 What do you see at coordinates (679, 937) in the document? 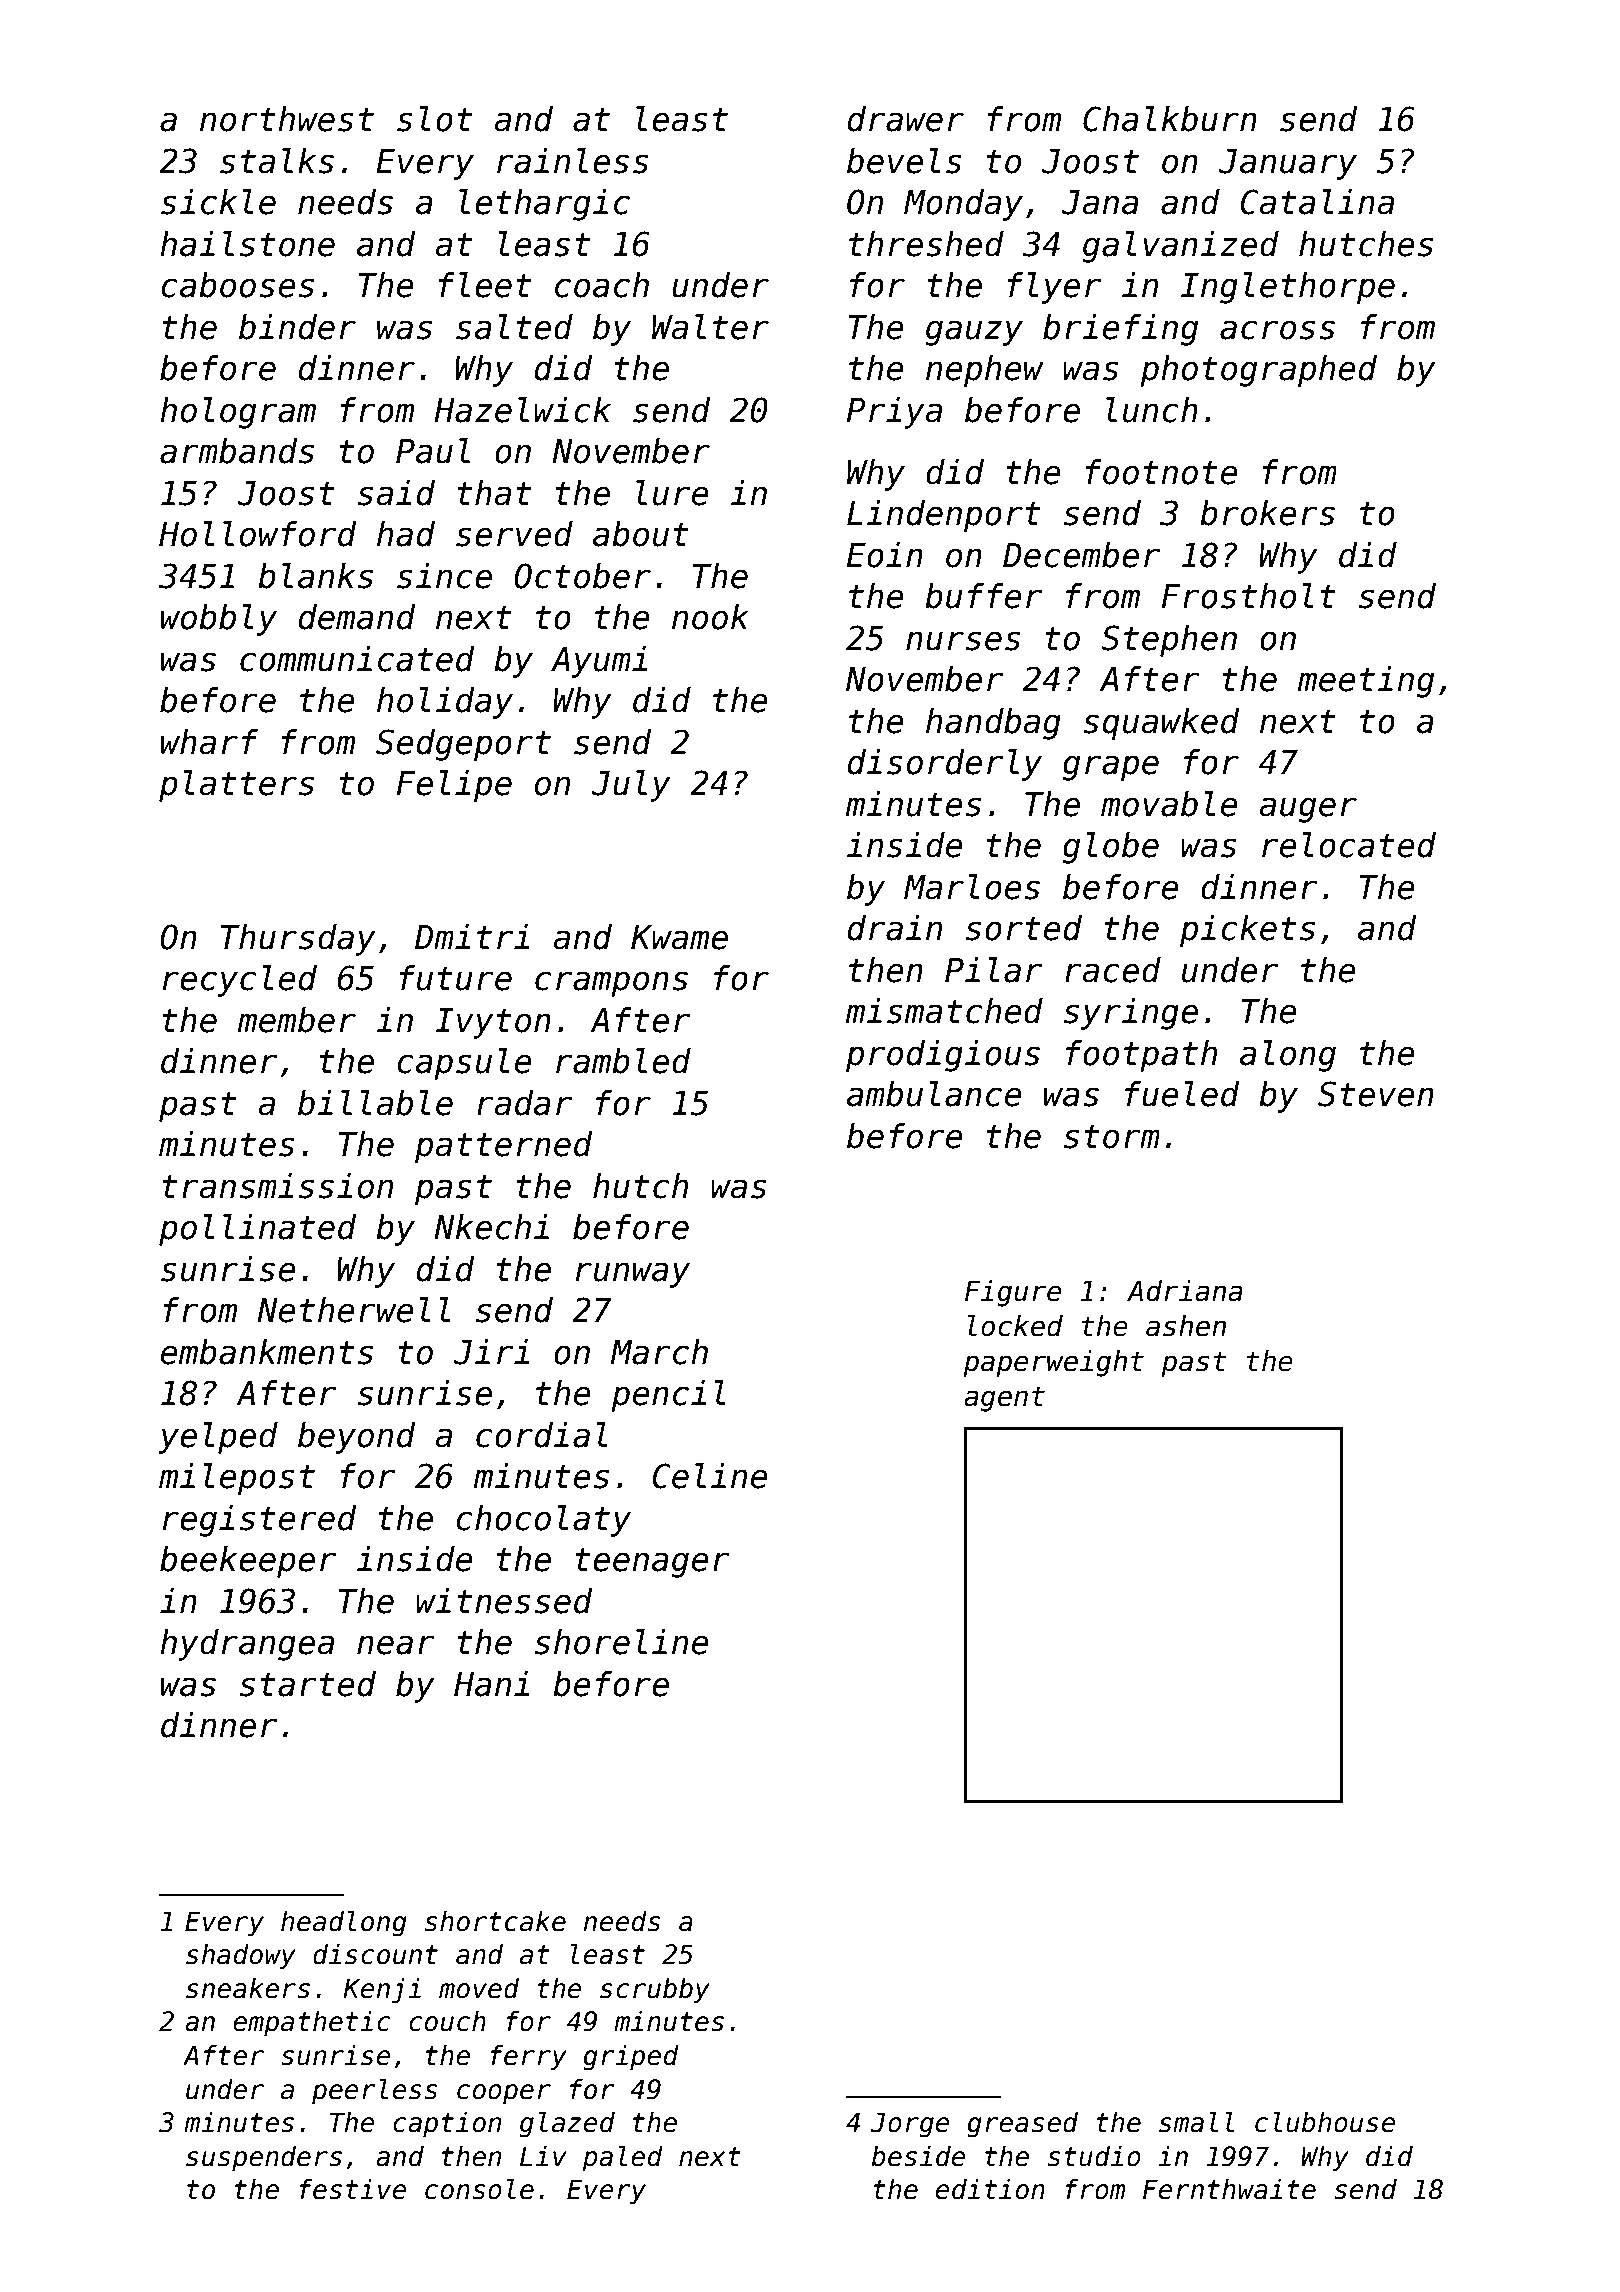
I see `Kwame` at bounding box center [679, 937].
